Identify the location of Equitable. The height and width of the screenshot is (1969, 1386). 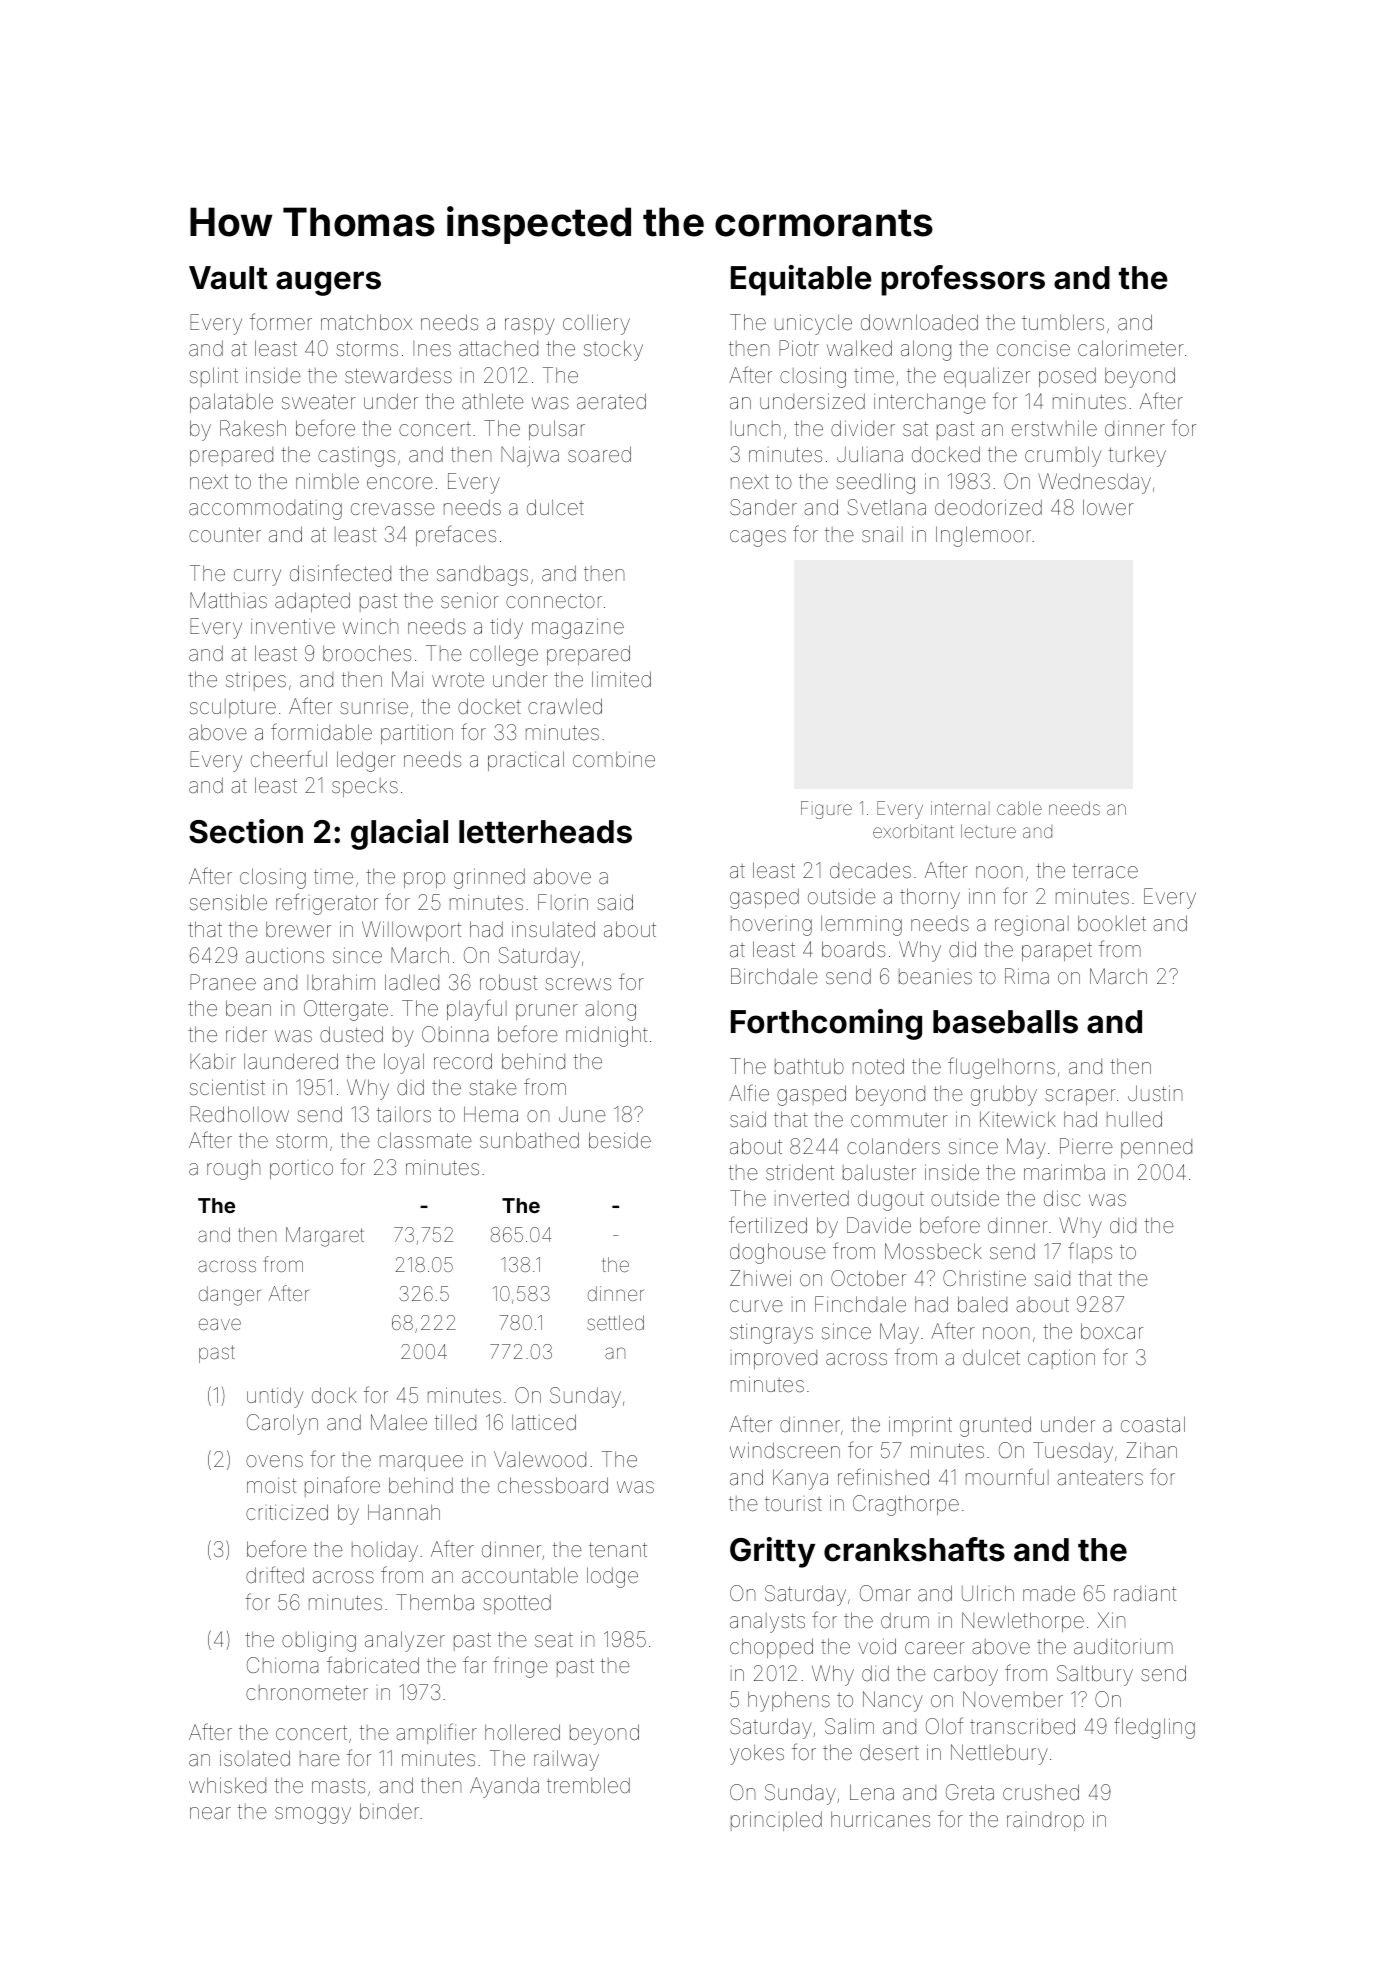
(801, 280).
